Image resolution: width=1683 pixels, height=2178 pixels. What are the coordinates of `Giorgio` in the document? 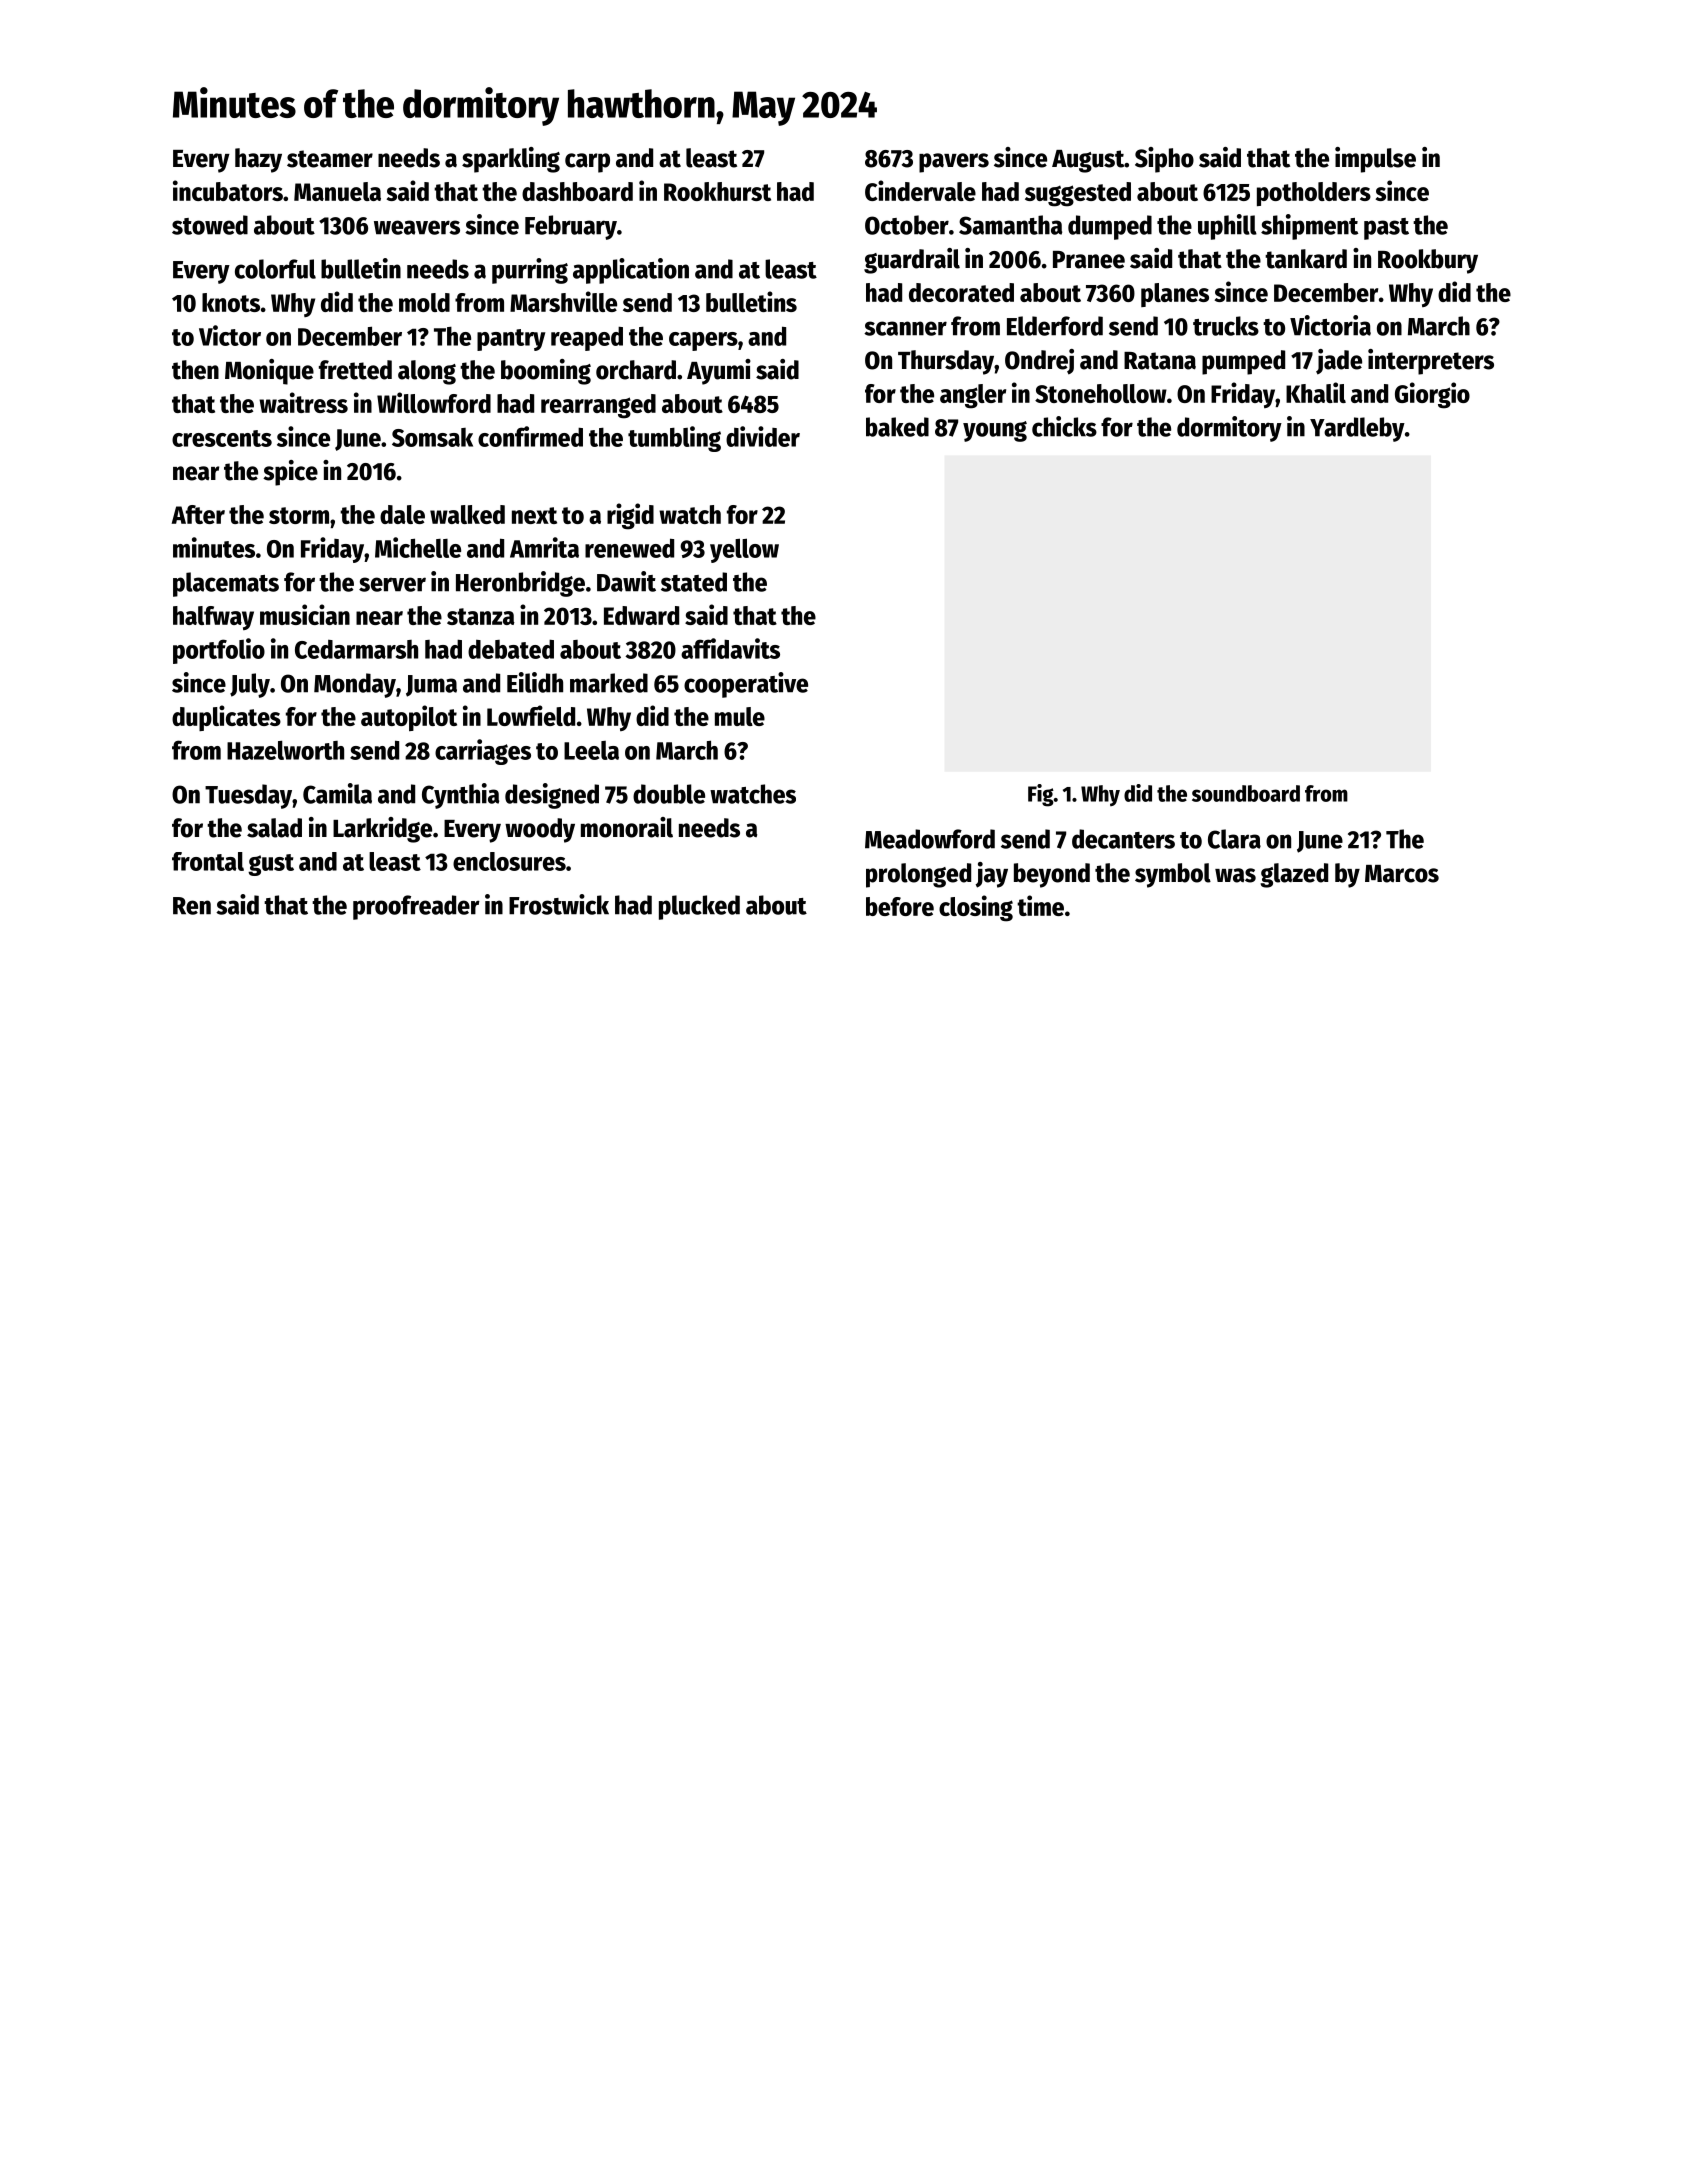 It's located at (1432, 395).
